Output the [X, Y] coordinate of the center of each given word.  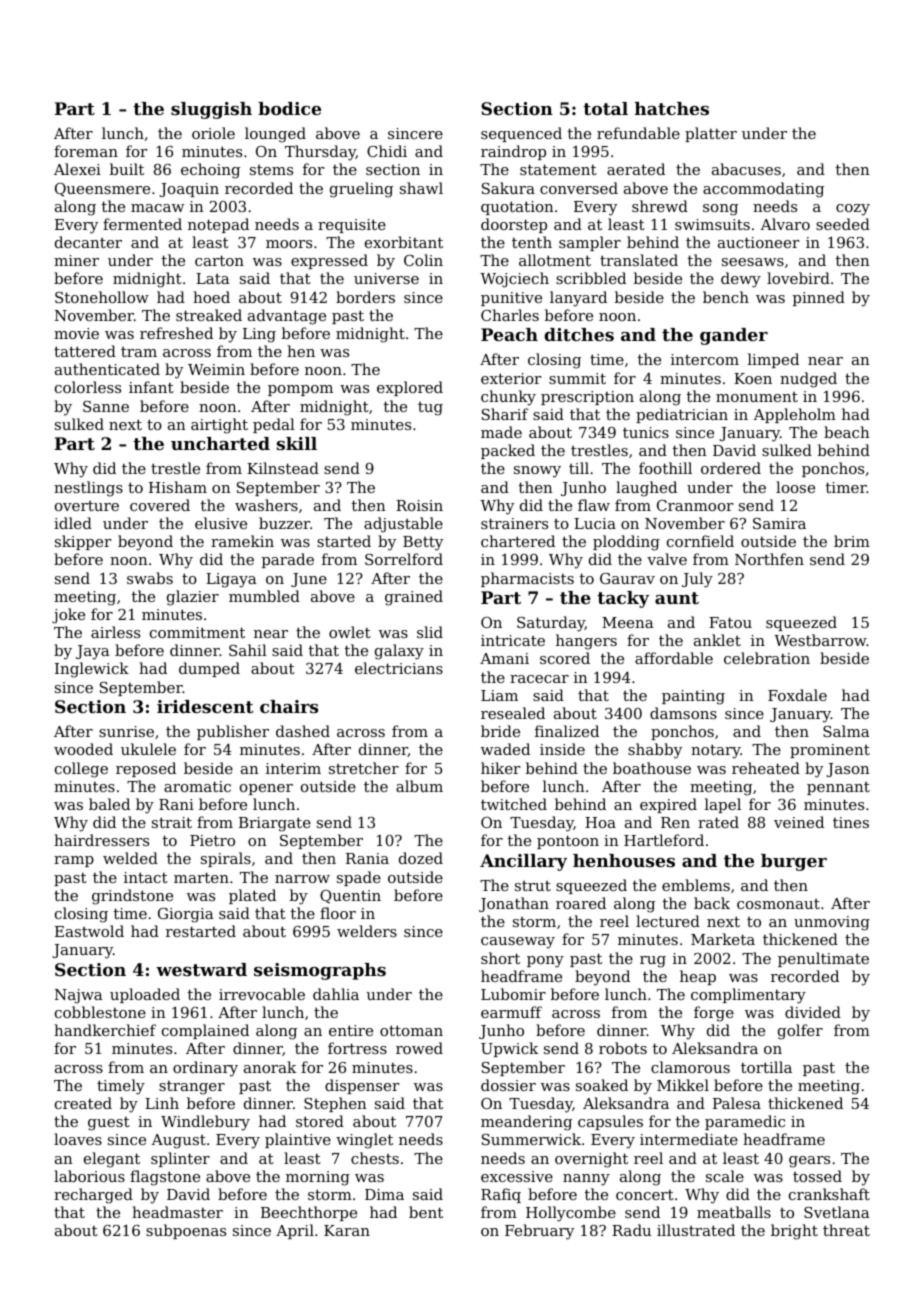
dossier [508, 1085]
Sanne [106, 406]
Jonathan [514, 904]
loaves [78, 1139]
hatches [672, 108]
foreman [86, 151]
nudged [808, 380]
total [605, 108]
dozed [421, 858]
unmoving [832, 923]
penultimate [823, 959]
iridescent [205, 706]
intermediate [689, 1139]
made [501, 432]
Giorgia [186, 915]
